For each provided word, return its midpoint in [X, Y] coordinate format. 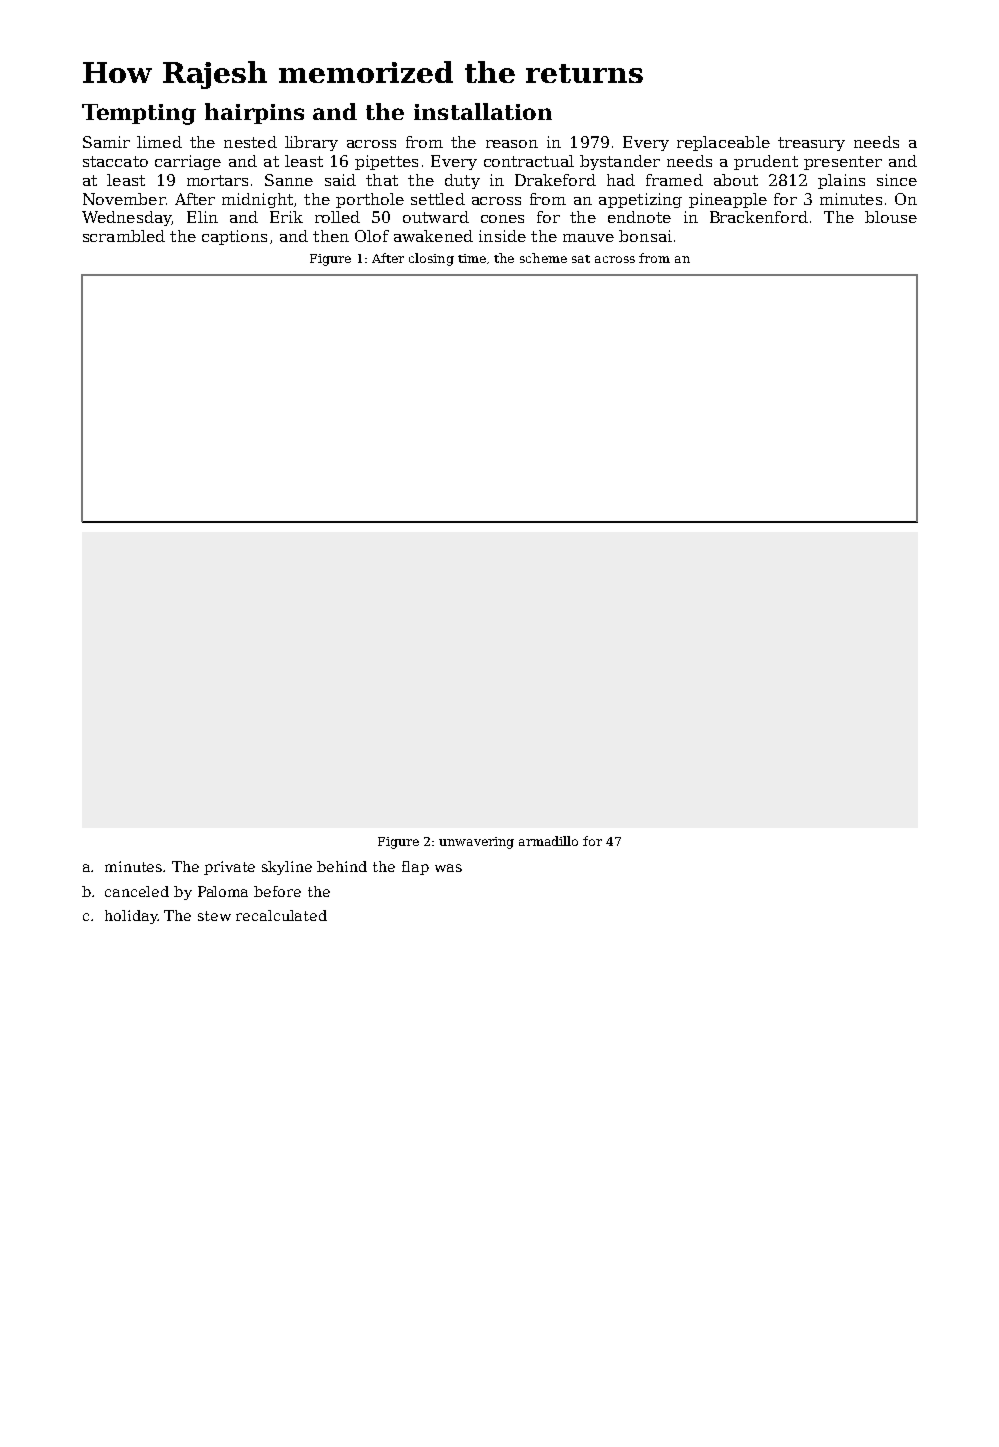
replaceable [723, 143]
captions [234, 237]
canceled [137, 891]
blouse [891, 217]
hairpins [254, 113]
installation [483, 111]
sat [581, 259]
